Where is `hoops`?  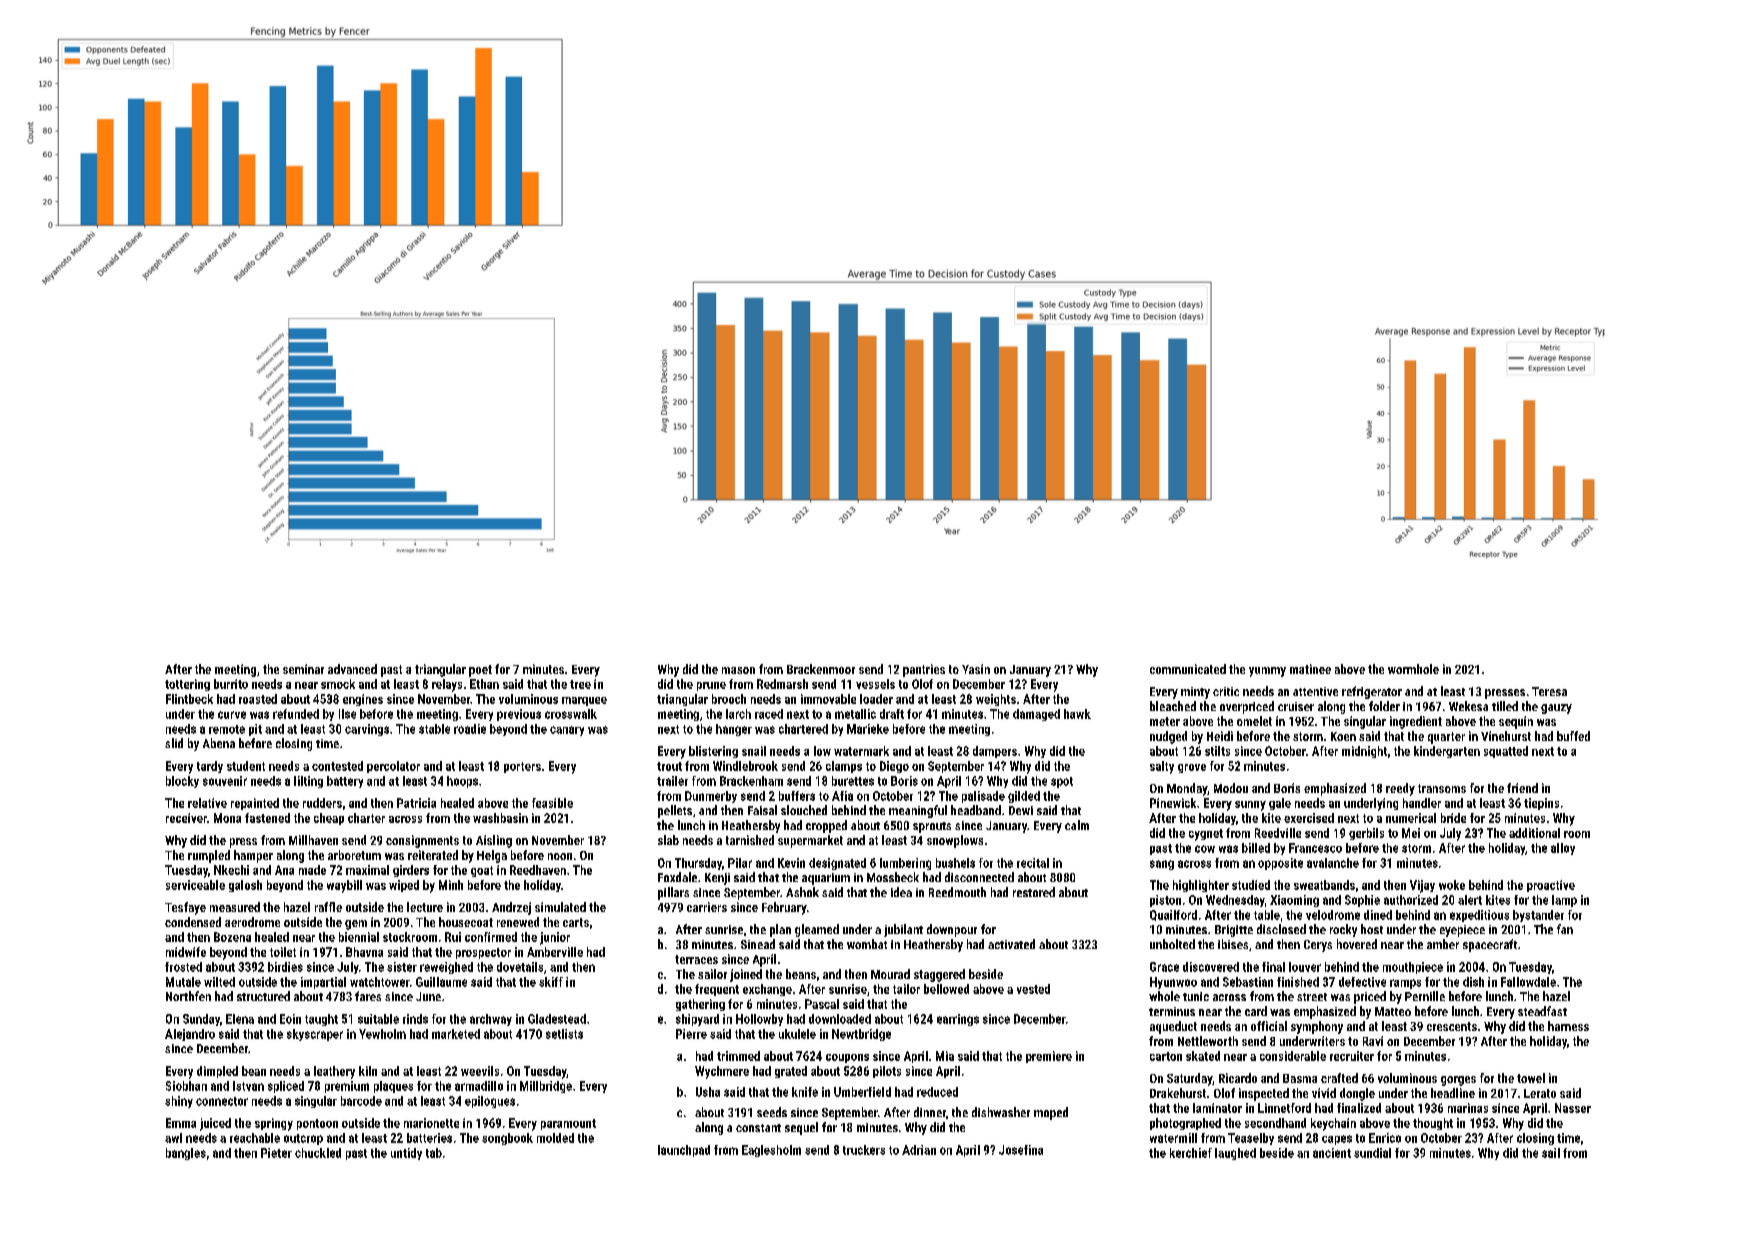
hoops is located at coordinates (462, 782).
